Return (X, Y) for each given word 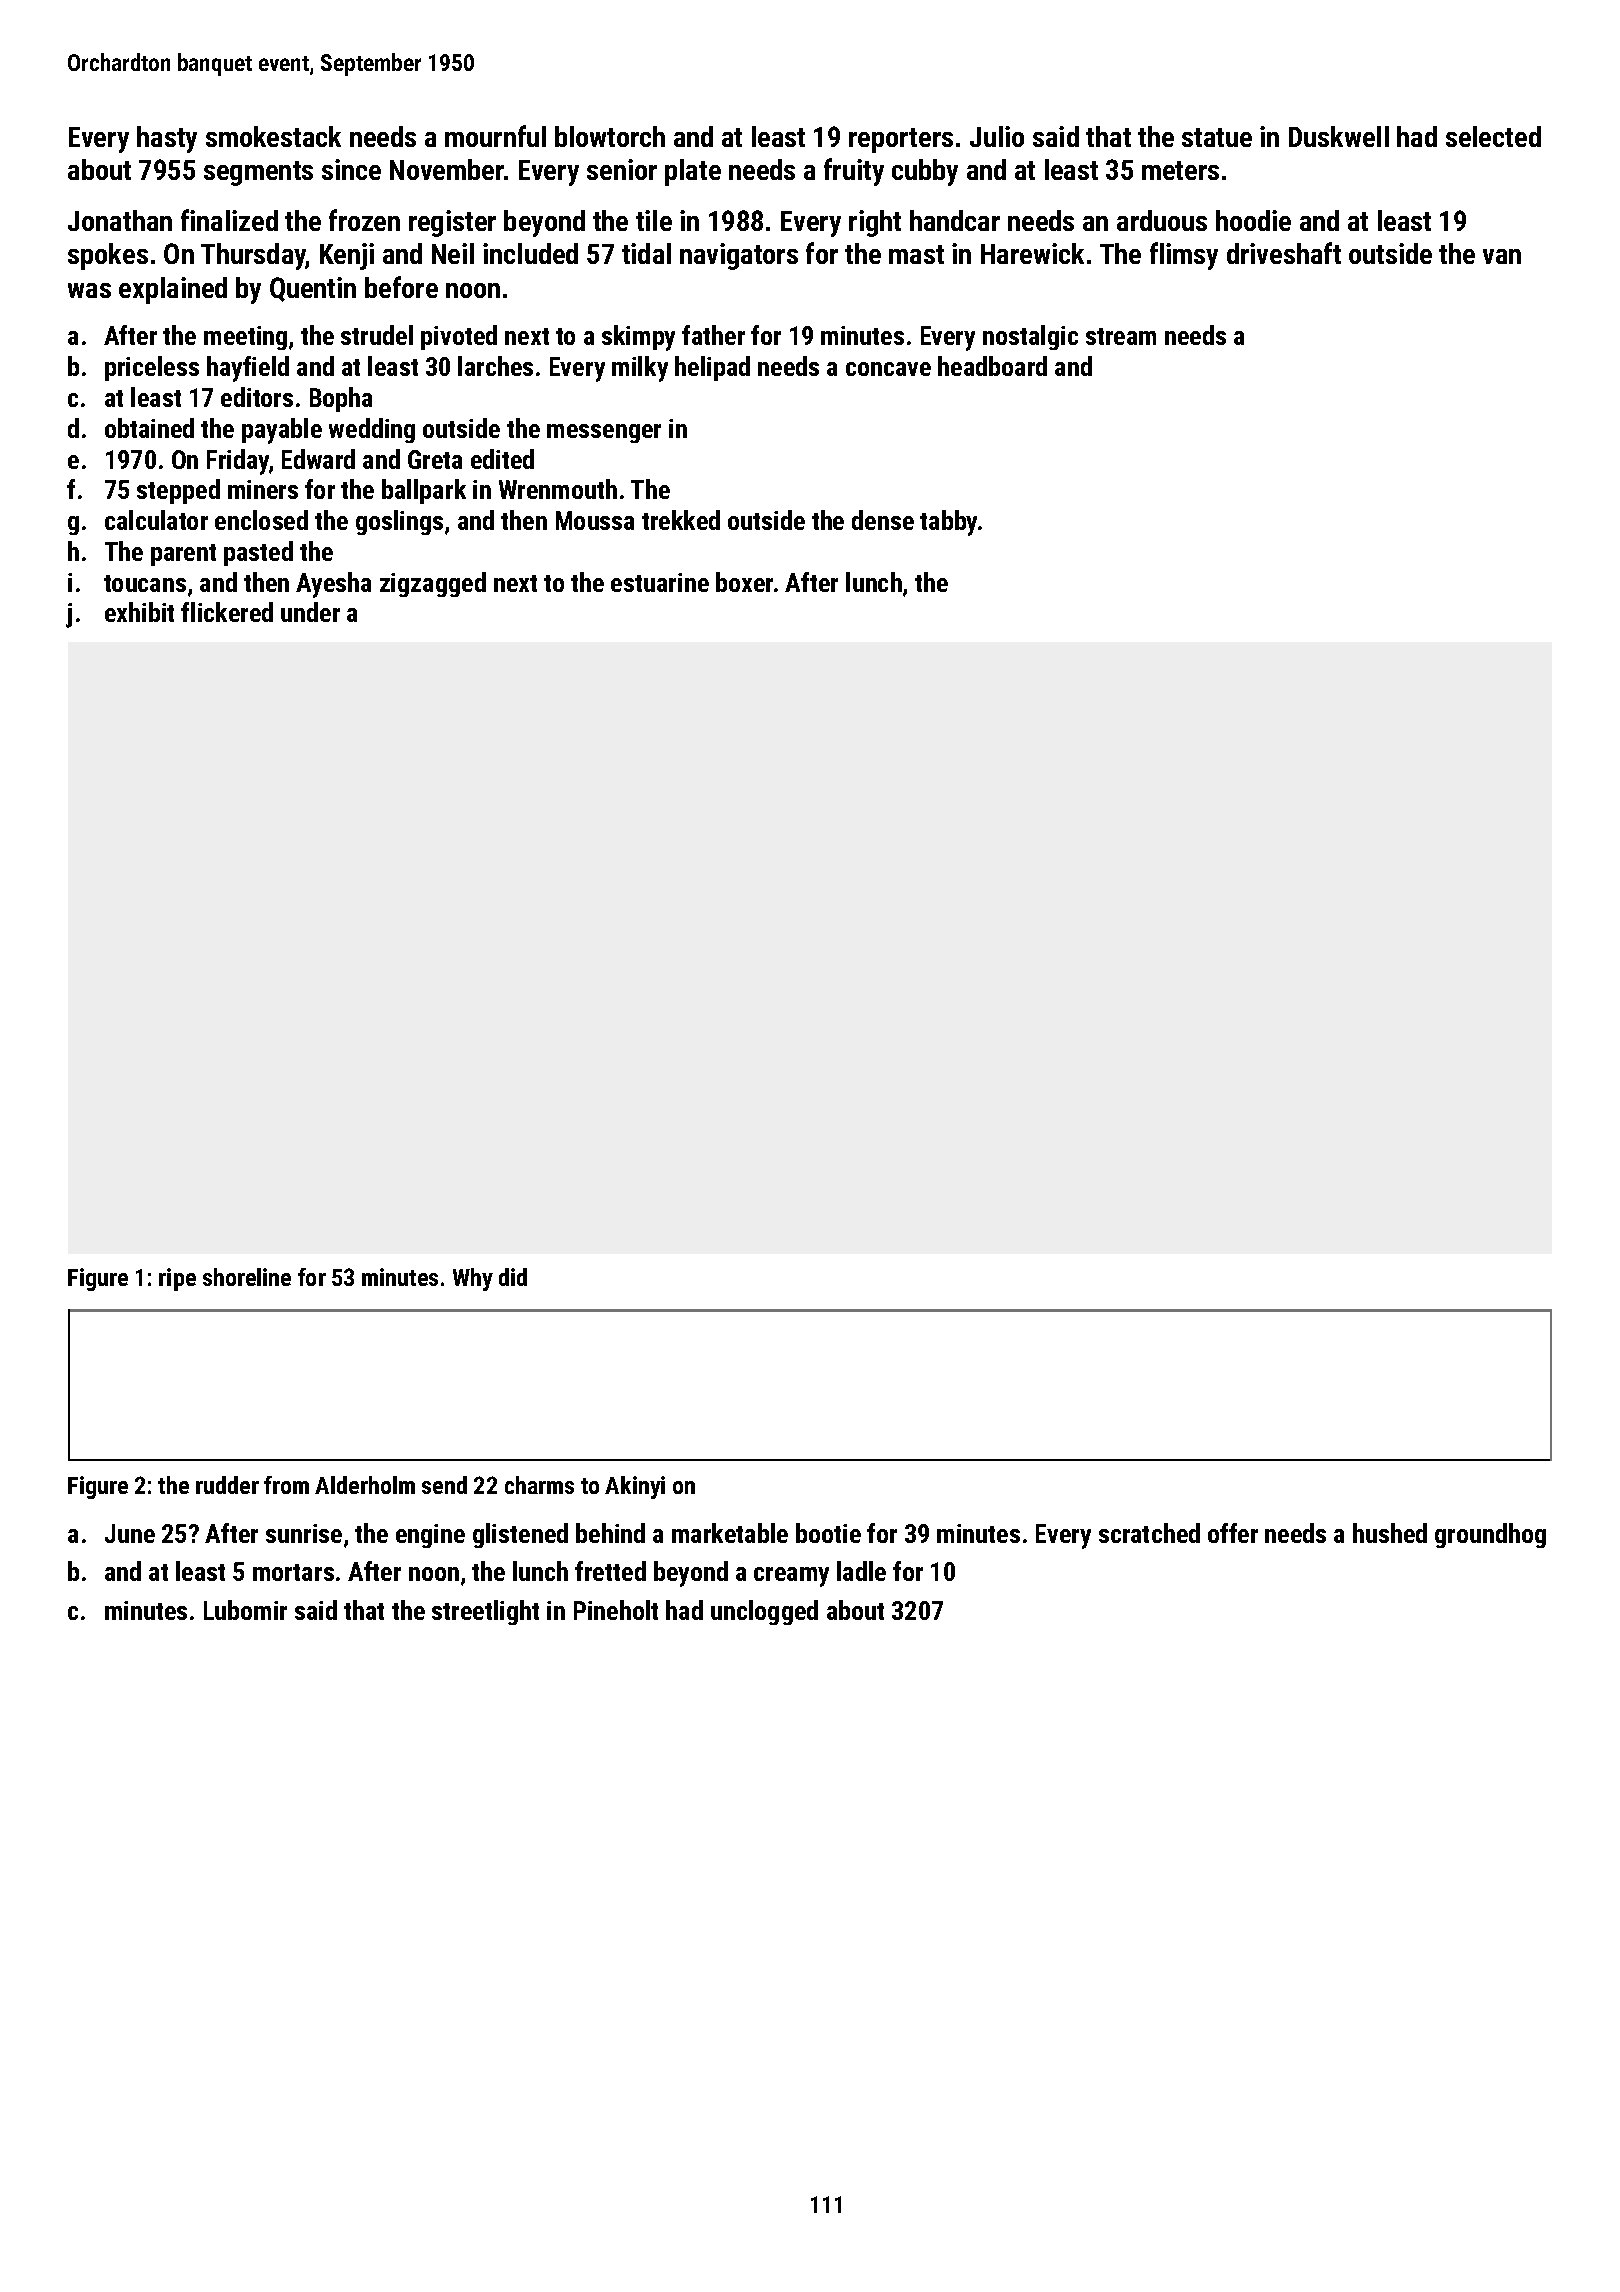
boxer (744, 582)
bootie (828, 1533)
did (513, 1277)
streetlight (485, 1612)
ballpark (424, 491)
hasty (167, 139)
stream (1121, 336)
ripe (177, 1279)
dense (883, 520)
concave (888, 369)
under (310, 612)
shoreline (247, 1277)
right (875, 223)
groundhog (1490, 1535)
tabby (948, 523)
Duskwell (1339, 136)
